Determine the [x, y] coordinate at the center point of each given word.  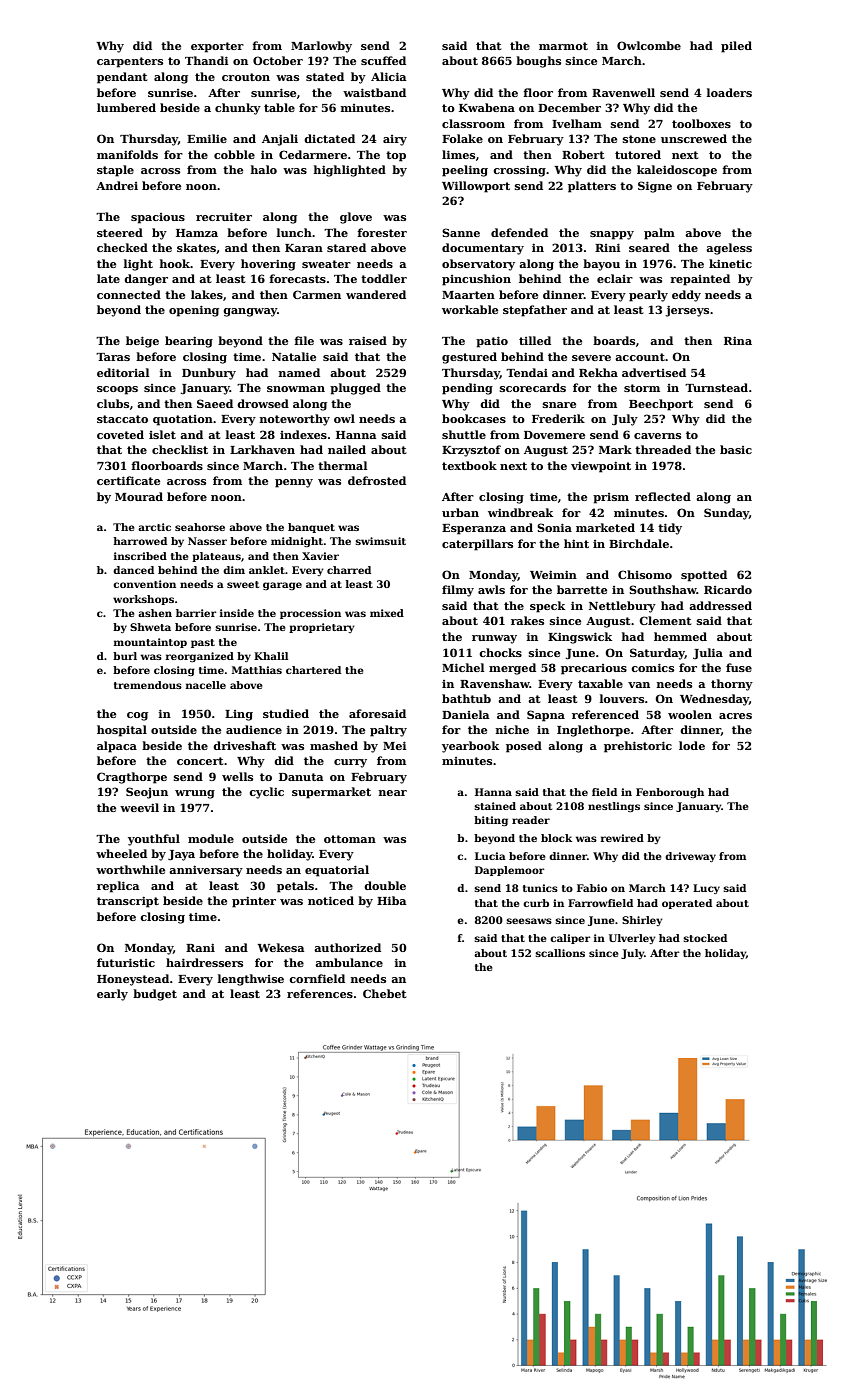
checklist [180, 449]
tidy [670, 529]
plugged [355, 389]
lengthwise [251, 980]
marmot [563, 46]
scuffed [383, 60]
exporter [217, 47]
